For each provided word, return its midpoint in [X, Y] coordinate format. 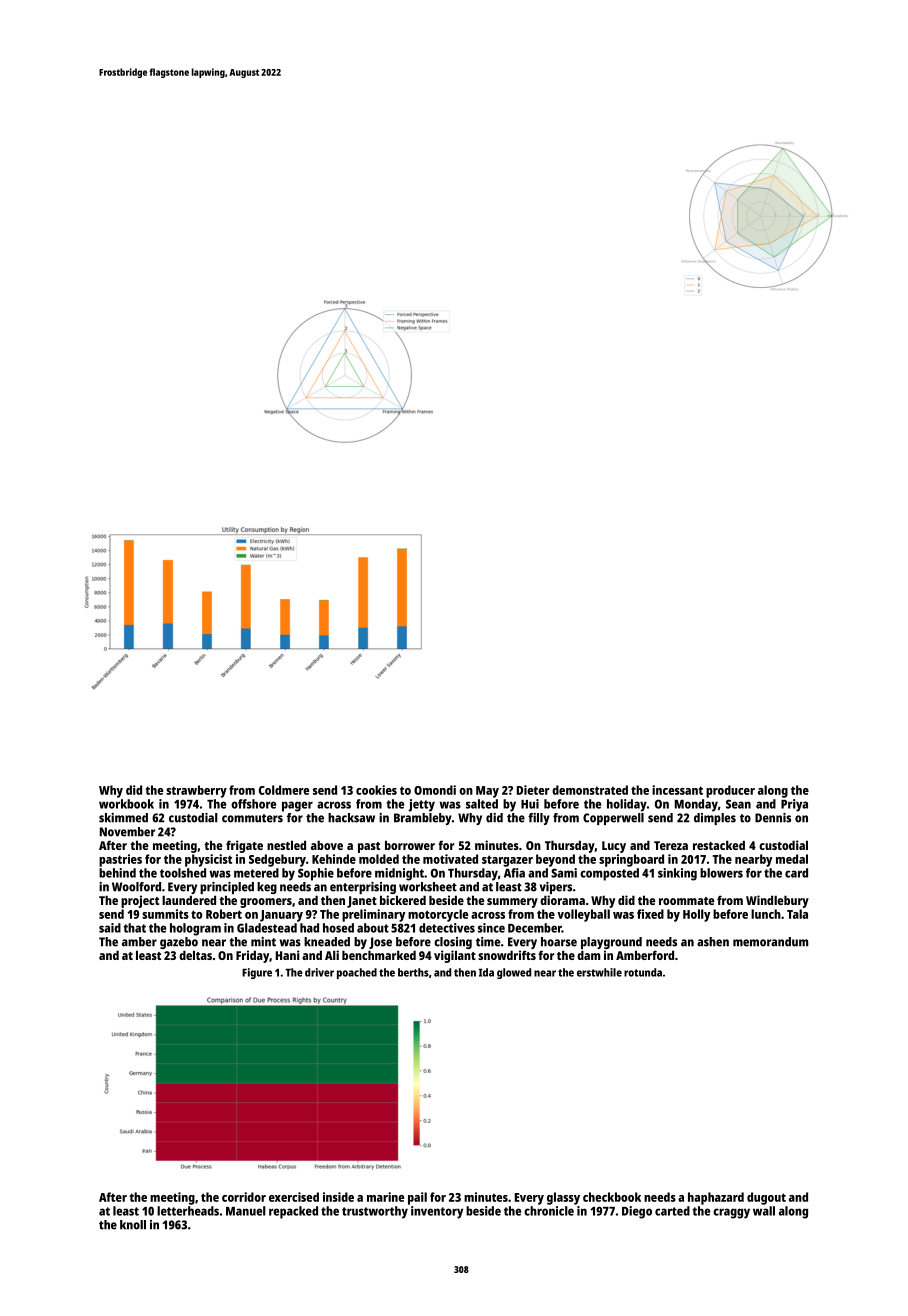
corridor [244, 1197]
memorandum [770, 942]
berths [413, 972]
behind [117, 873]
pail [417, 1198]
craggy [731, 1213]
